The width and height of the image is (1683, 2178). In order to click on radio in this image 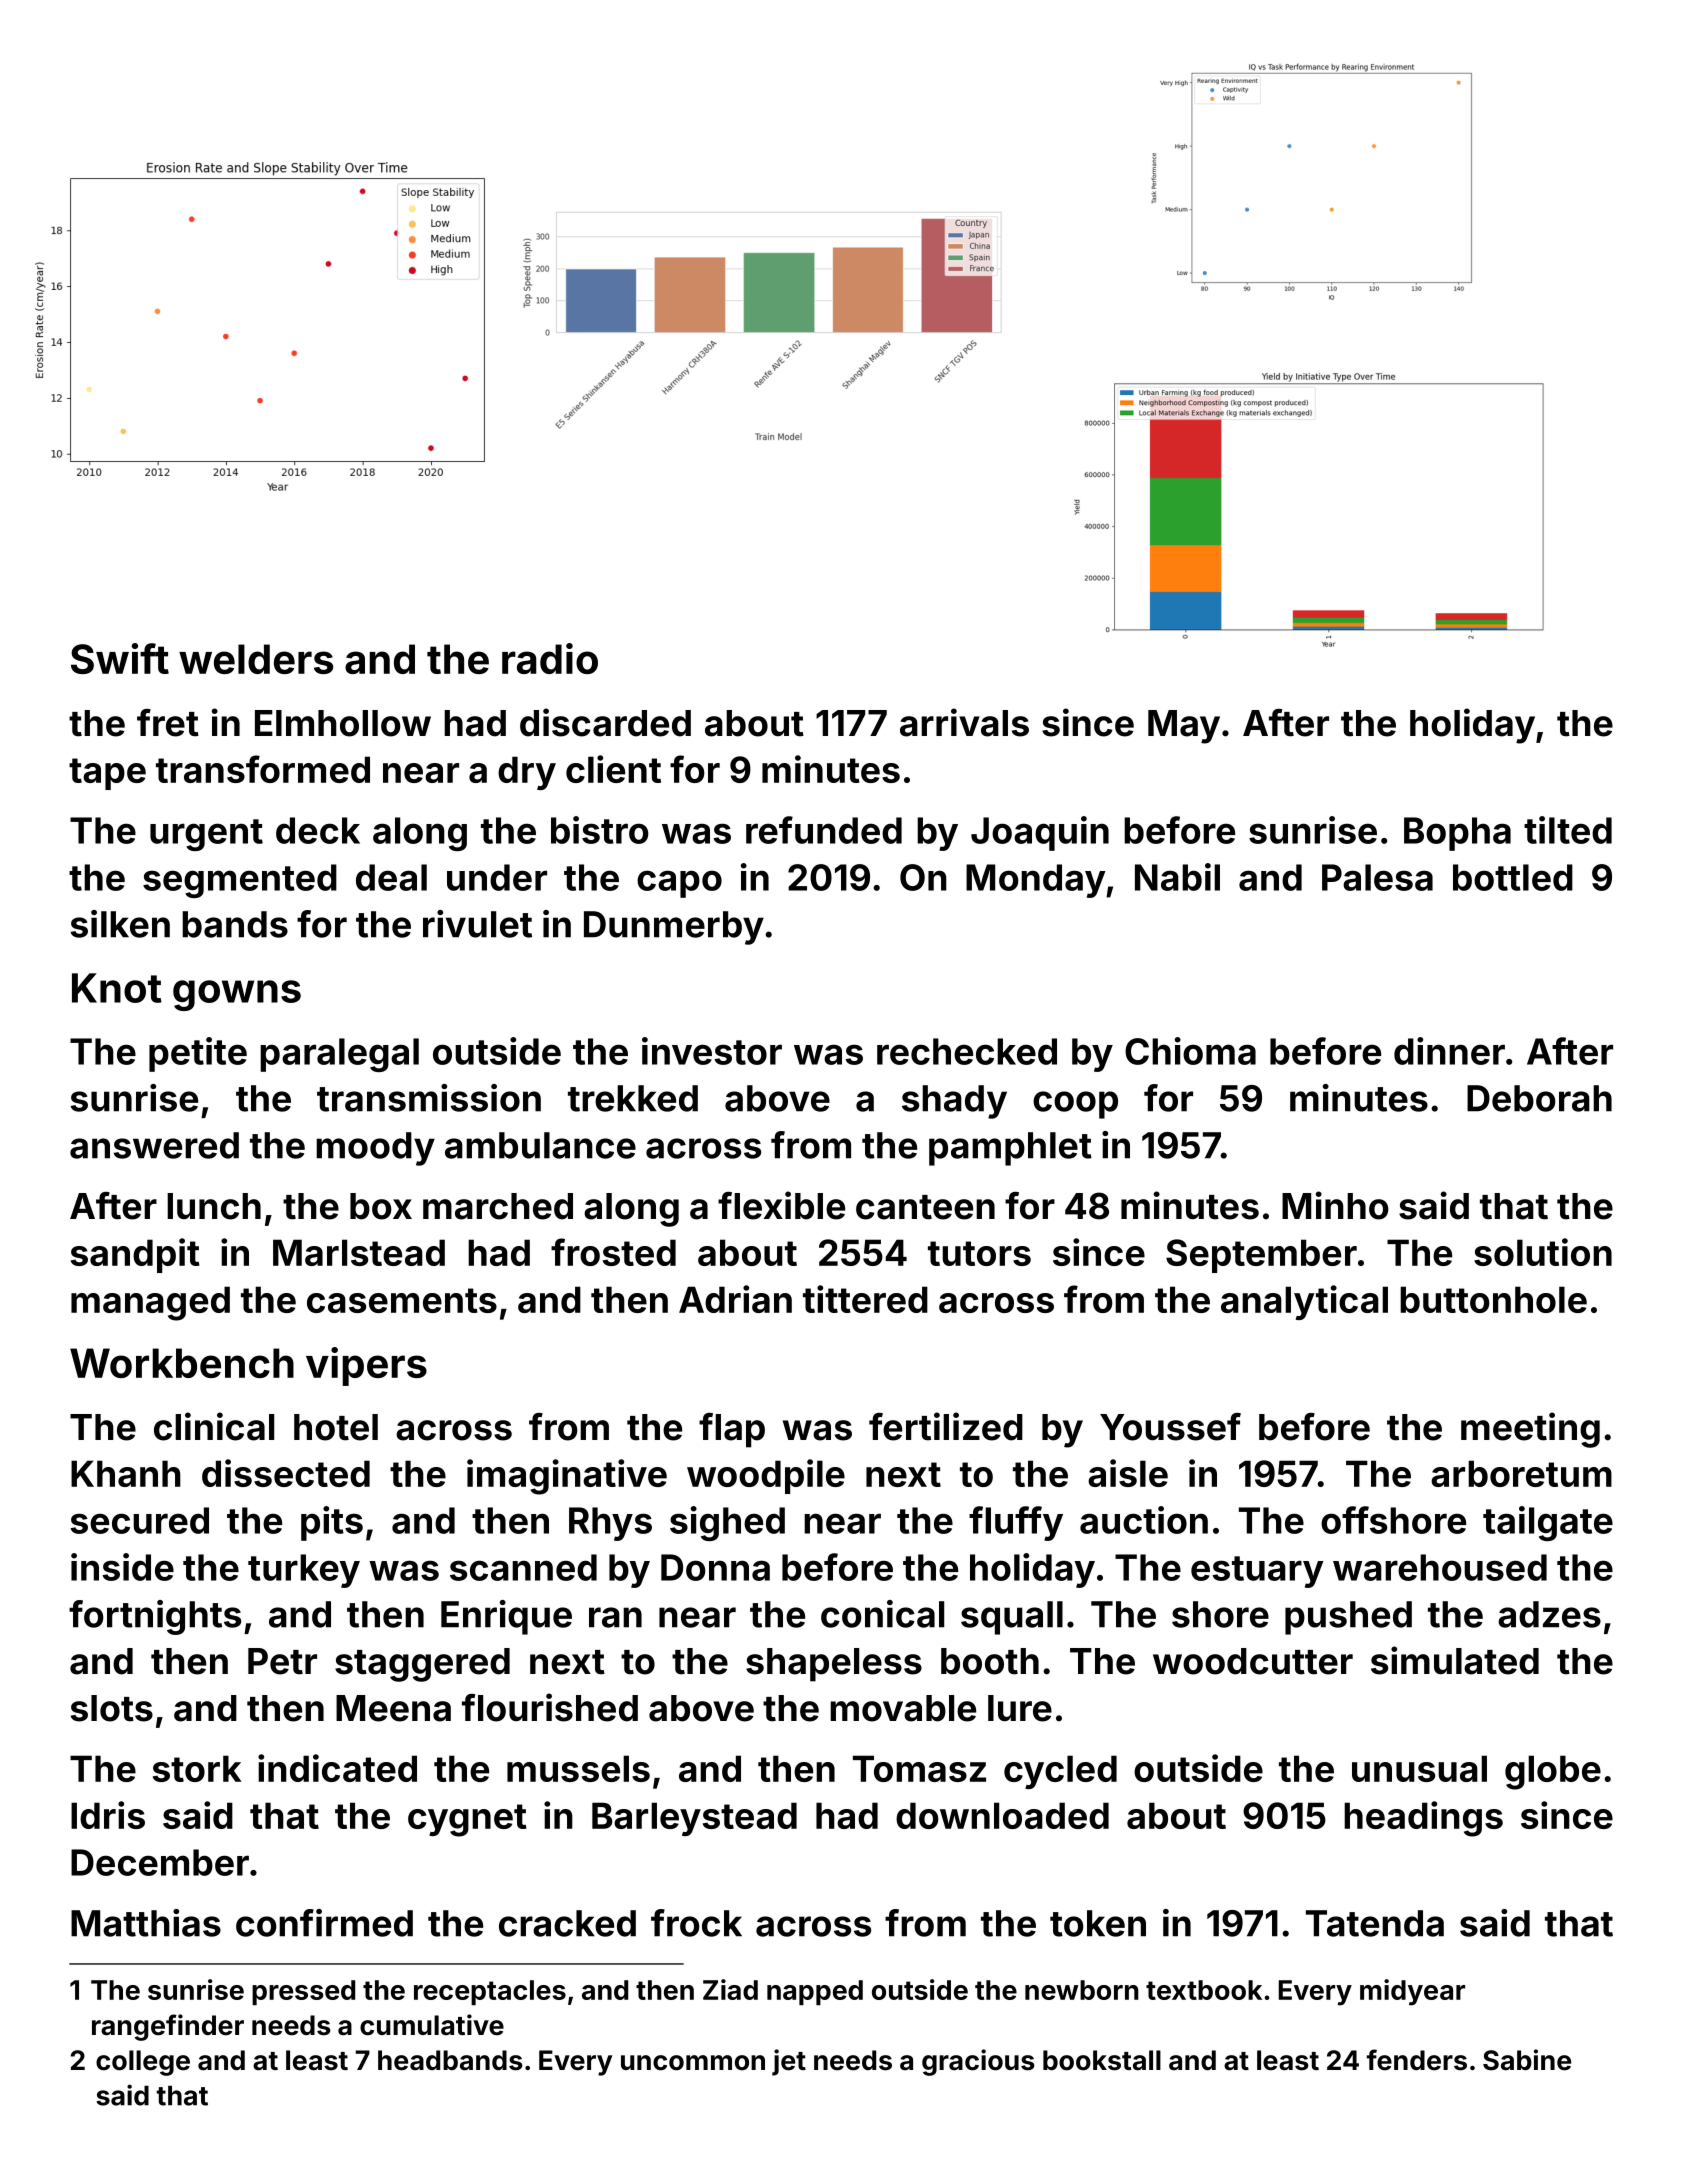, I will do `click(550, 658)`.
